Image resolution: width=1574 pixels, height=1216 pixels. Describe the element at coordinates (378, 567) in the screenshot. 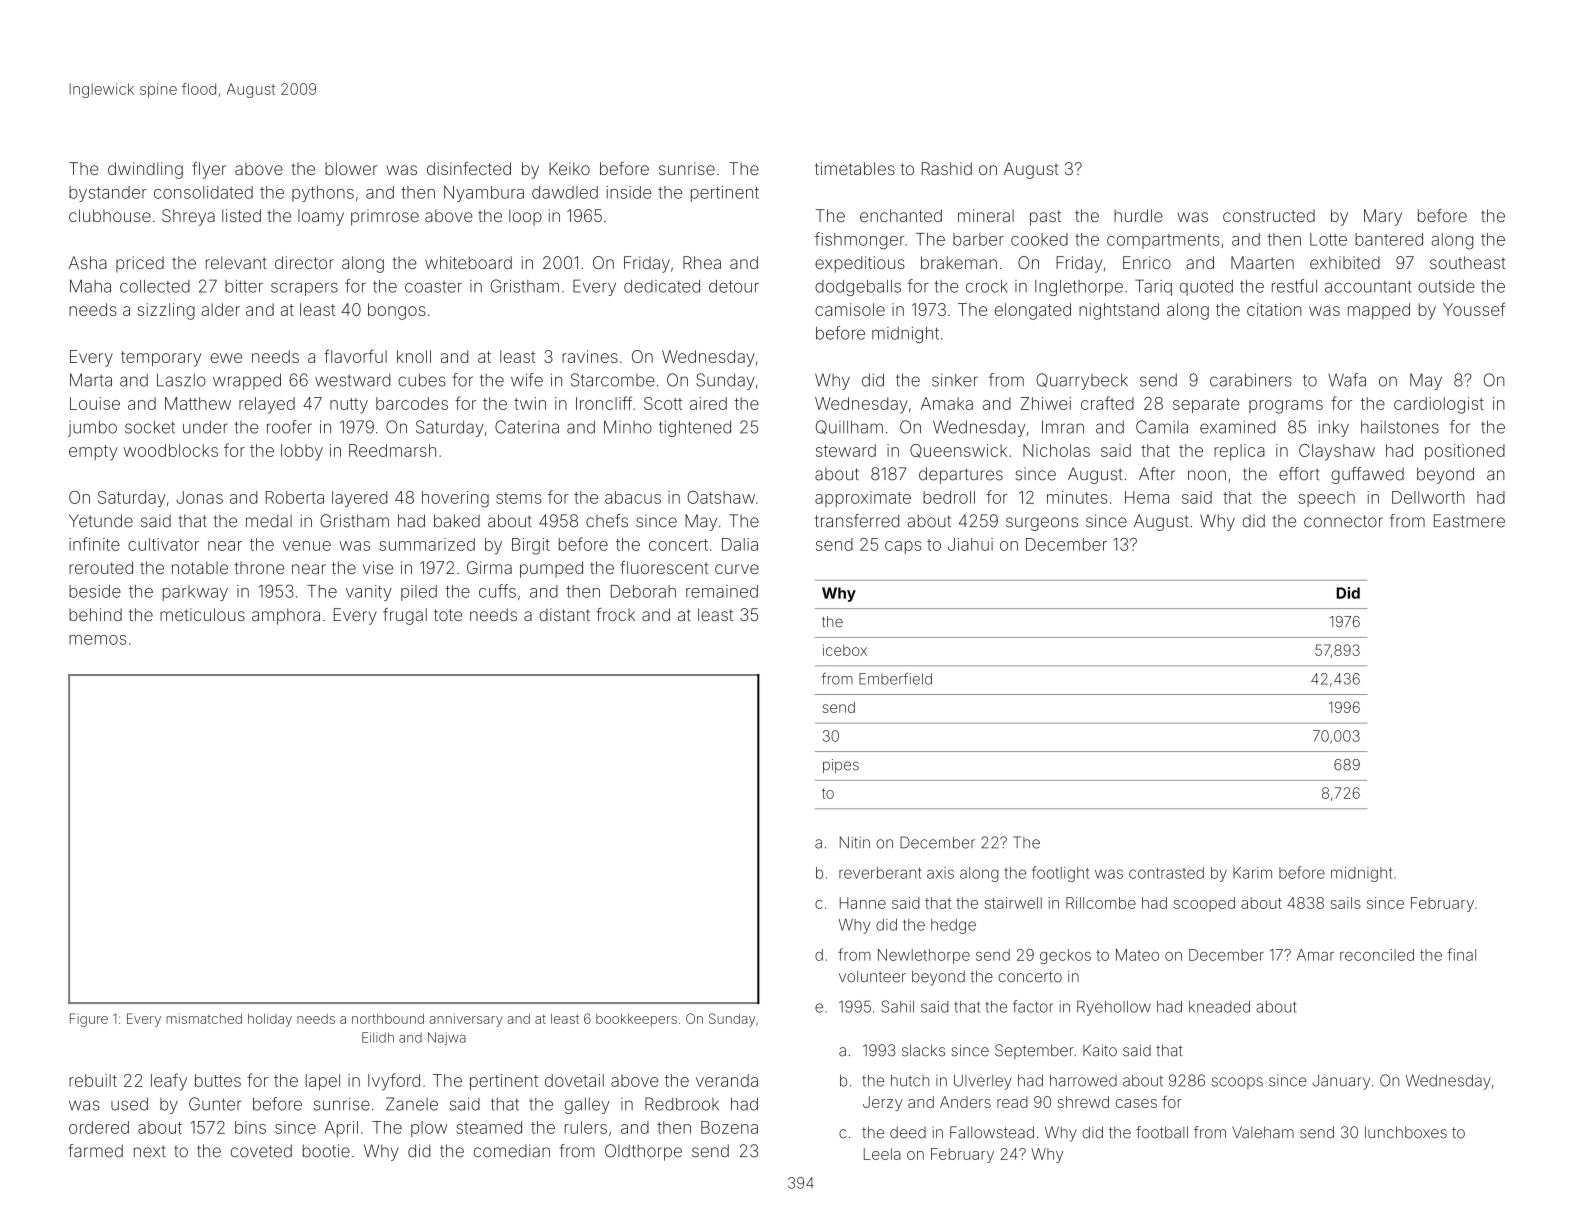

I see `vise` at that location.
